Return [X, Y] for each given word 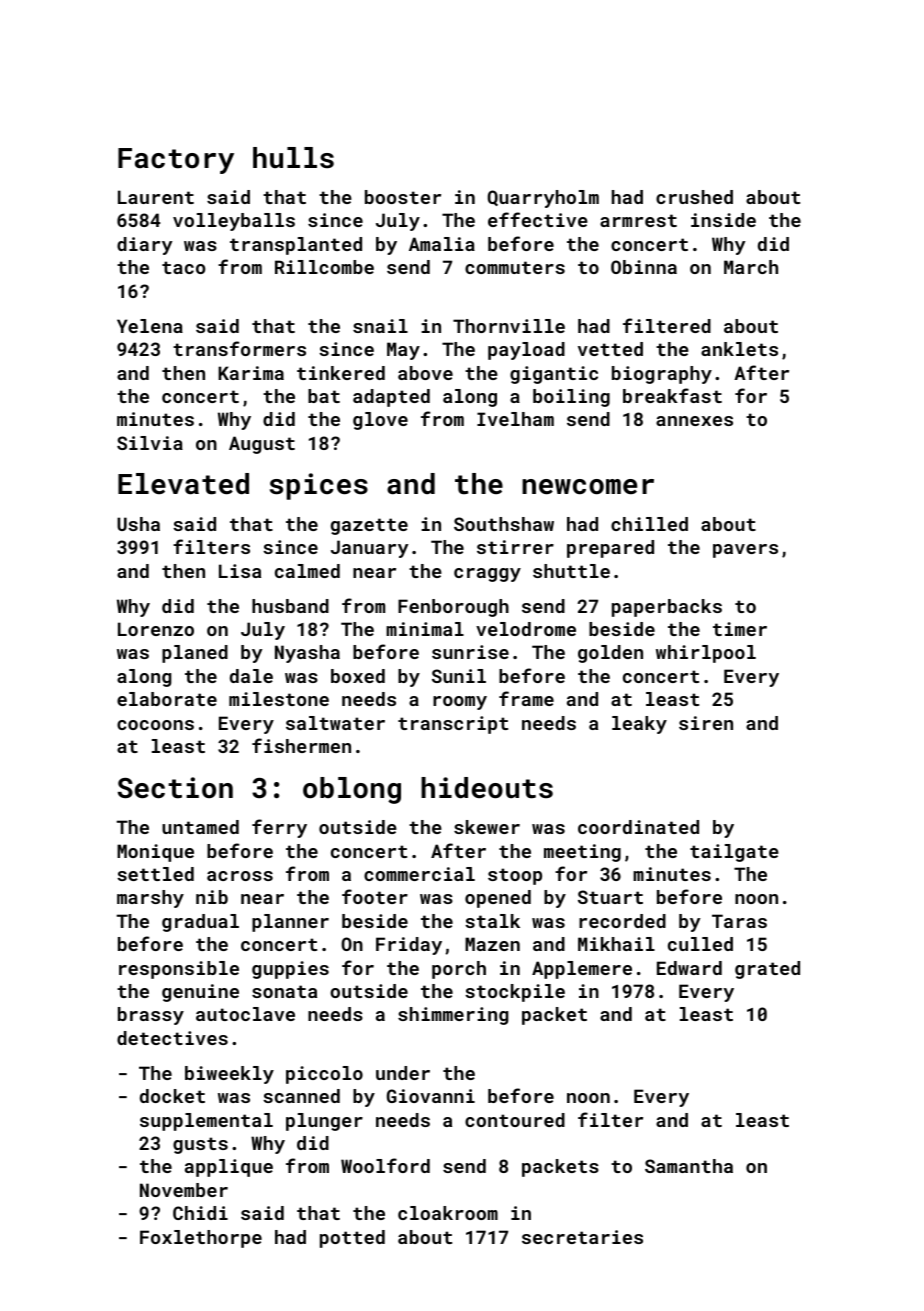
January [370, 549]
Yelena [150, 326]
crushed [694, 197]
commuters [515, 267]
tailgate [734, 853]
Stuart [610, 897]
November [184, 1190]
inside [723, 220]
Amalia [442, 244]
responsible [179, 970]
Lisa [240, 571]
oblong [352, 790]
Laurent [156, 197]
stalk [492, 921]
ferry [279, 828]
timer [740, 629]
